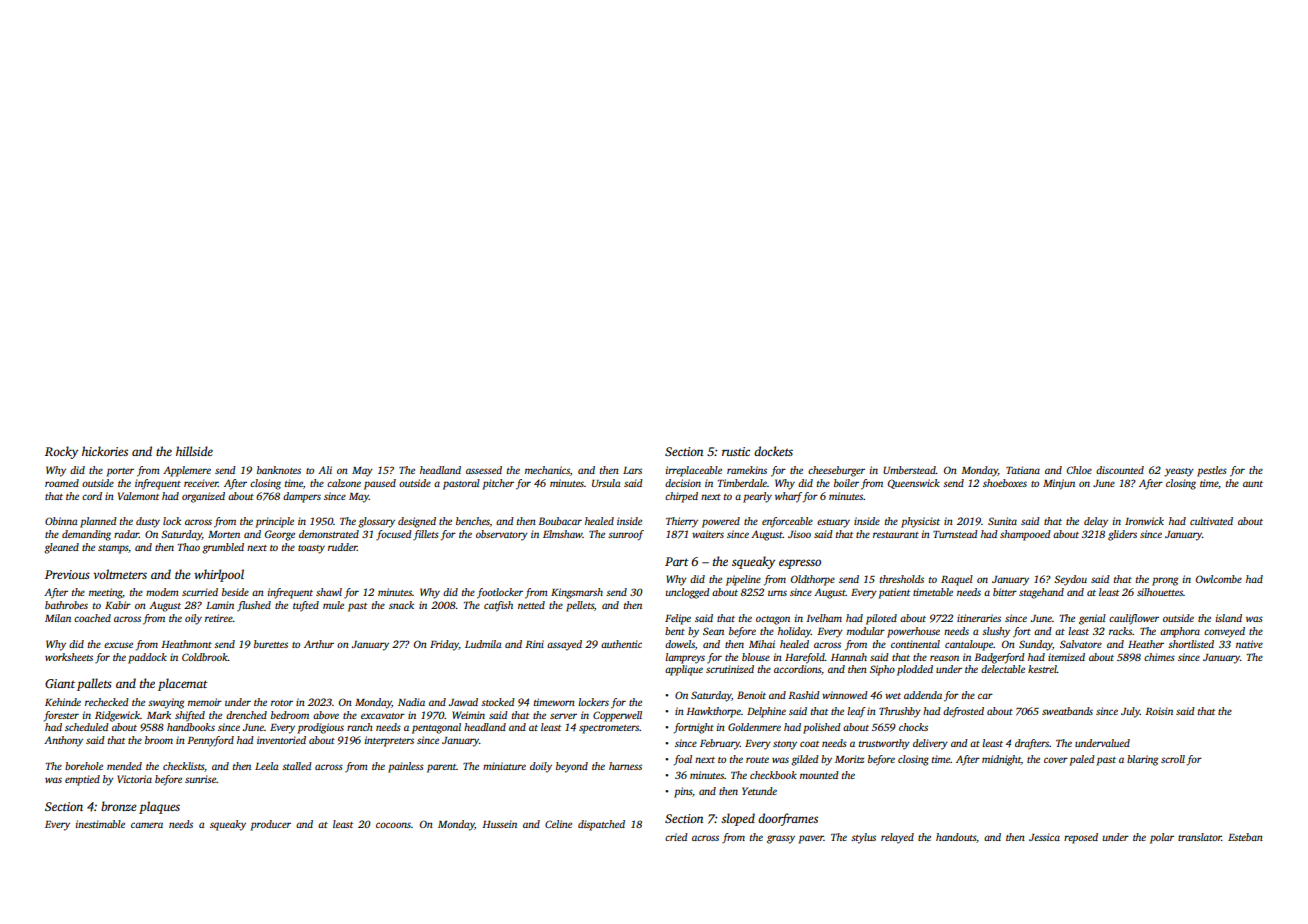 The width and height of the screenshot is (1308, 924). Describe the element at coordinates (61, 452) in the screenshot. I see `Rocky` at that location.
